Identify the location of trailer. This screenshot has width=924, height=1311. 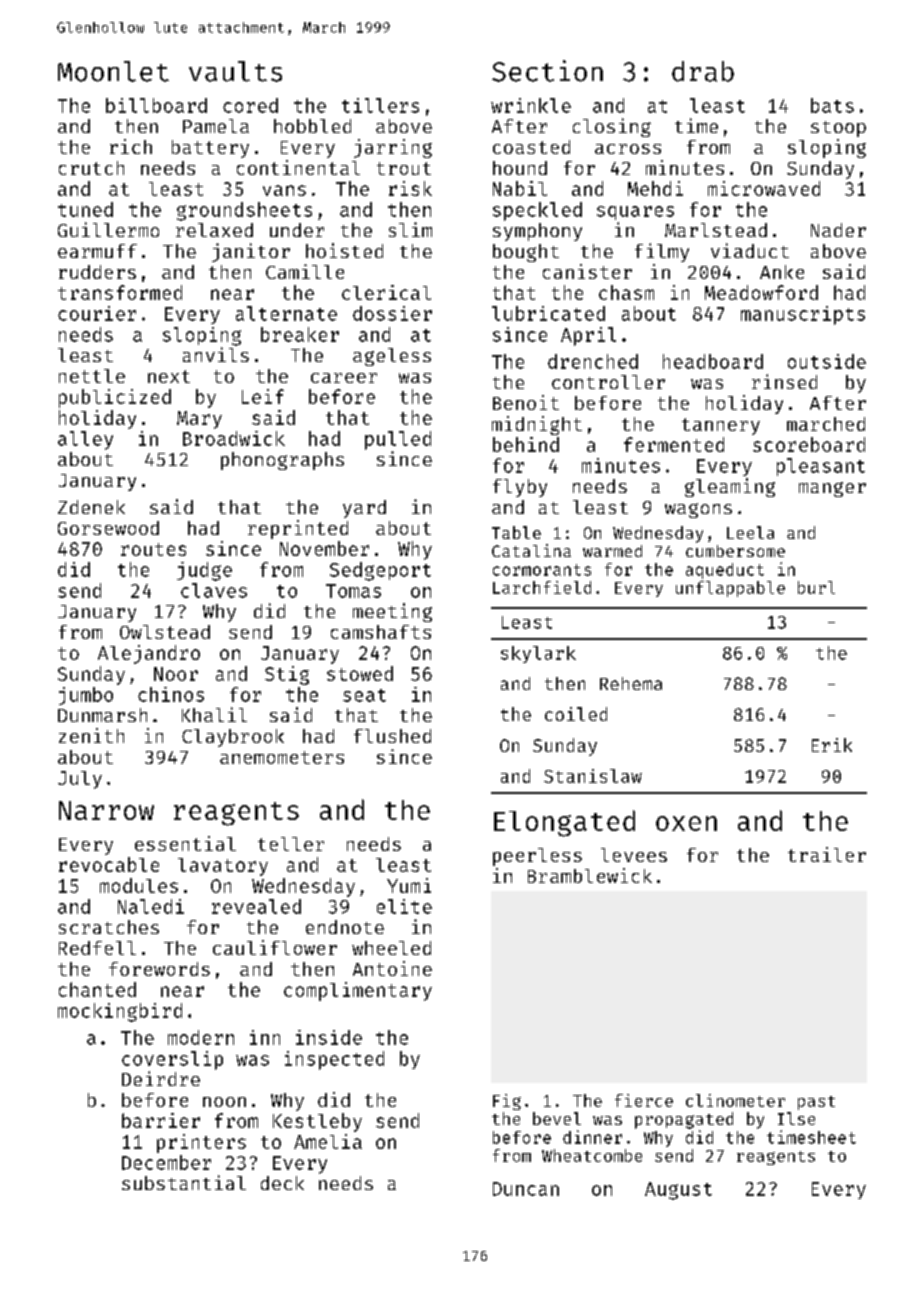
(827, 854).
